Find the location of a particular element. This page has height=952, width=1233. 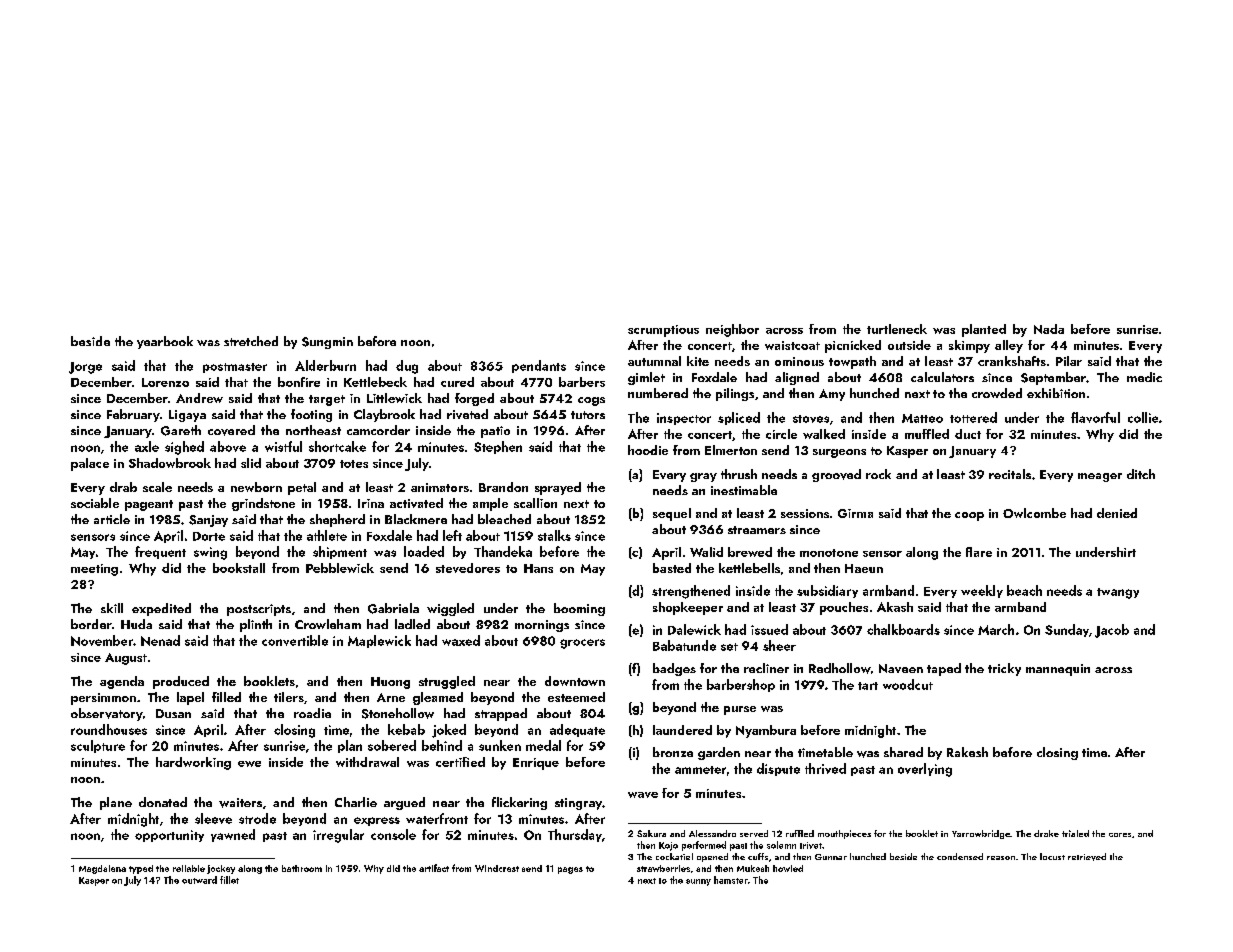

mornings is located at coordinates (542, 626).
